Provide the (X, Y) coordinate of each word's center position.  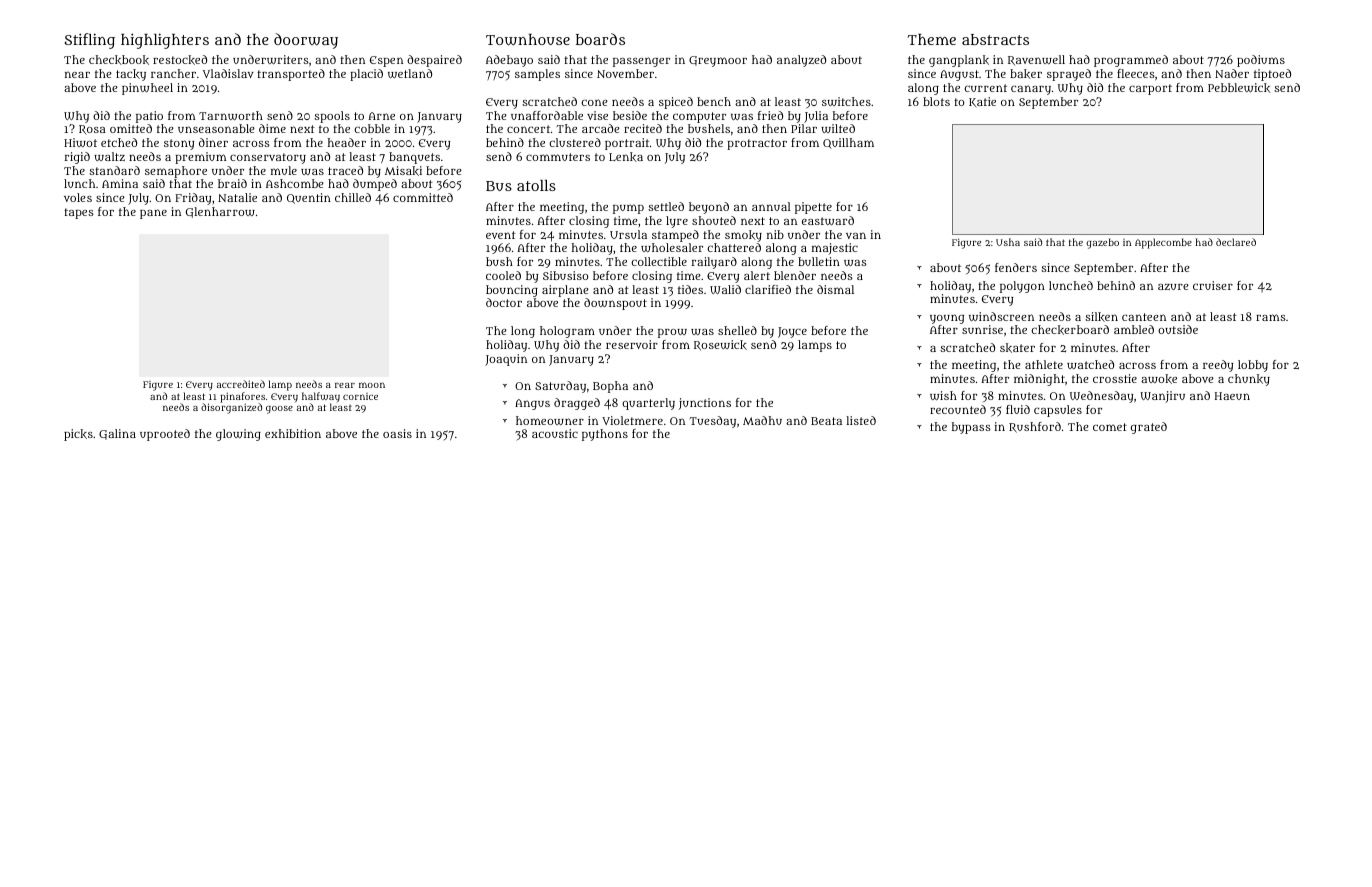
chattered (734, 247)
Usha (1008, 242)
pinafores (242, 397)
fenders (1016, 267)
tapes (79, 213)
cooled (503, 275)
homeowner (550, 420)
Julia (816, 117)
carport (1150, 89)
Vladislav (228, 73)
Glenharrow (220, 212)
